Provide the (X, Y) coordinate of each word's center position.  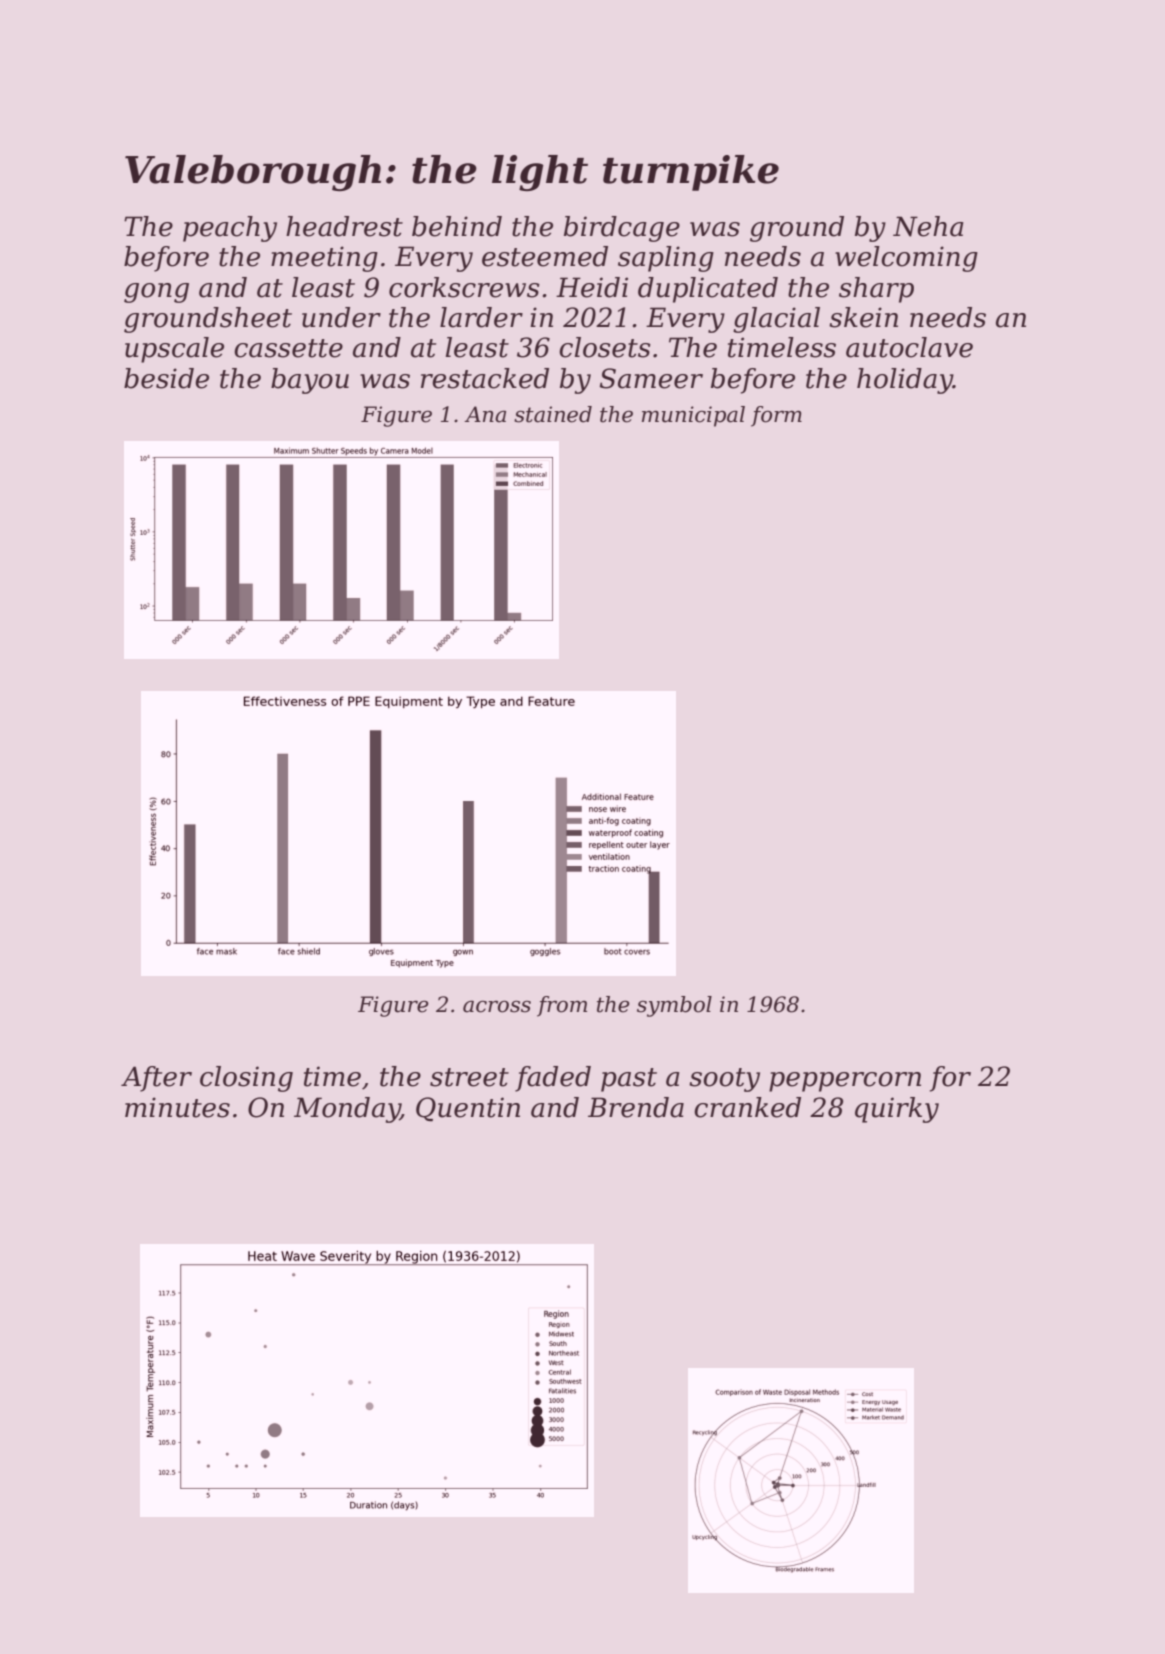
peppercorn (845, 1082)
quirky (897, 1110)
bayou (310, 381)
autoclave (909, 347)
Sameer (651, 378)
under (341, 317)
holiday (905, 381)
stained (553, 414)
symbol (674, 1006)
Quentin (468, 1109)
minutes (177, 1107)
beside (166, 378)
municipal (693, 416)
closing (246, 1079)
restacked (485, 378)
